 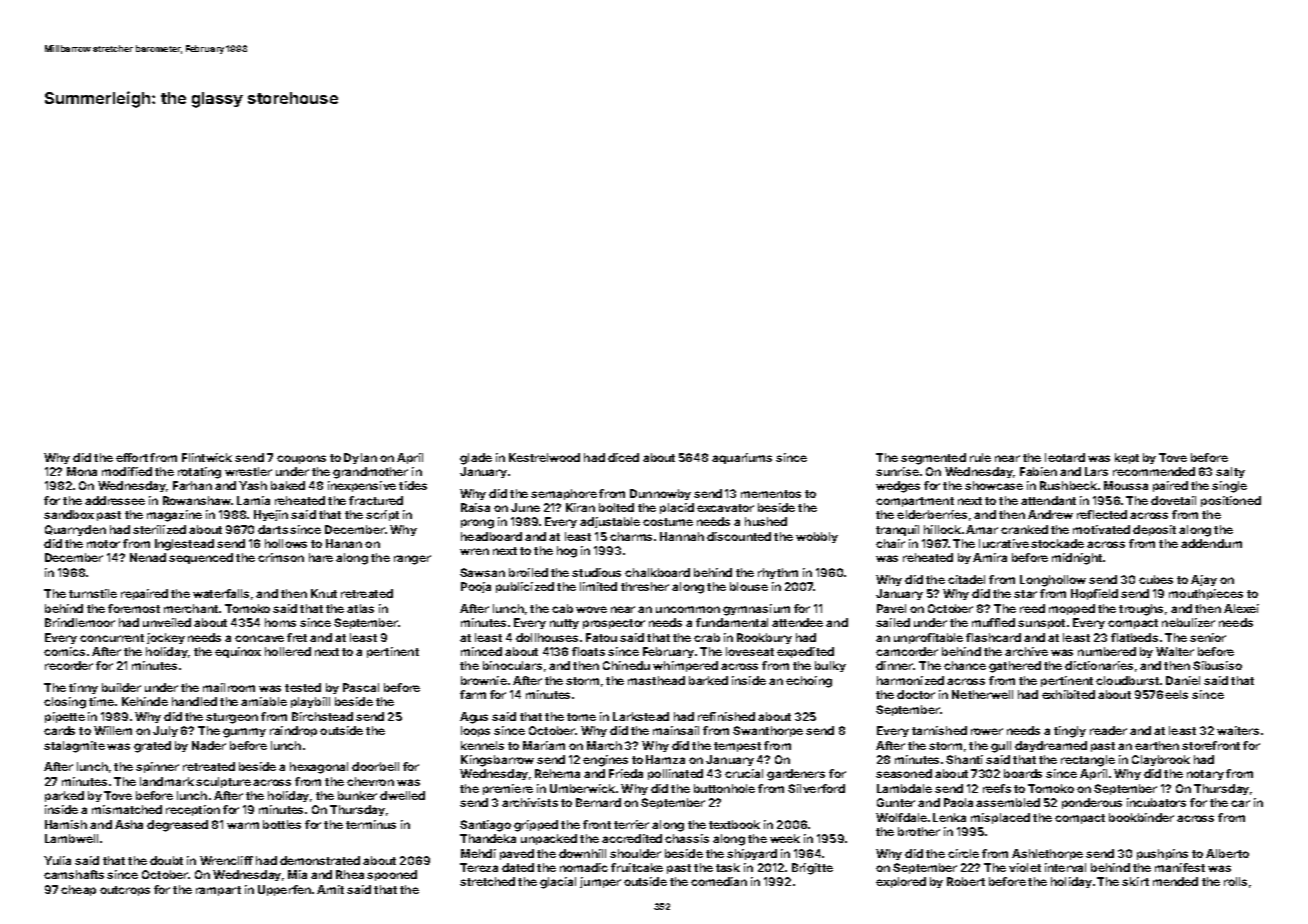 I want to click on rampart, so click(x=218, y=891).
